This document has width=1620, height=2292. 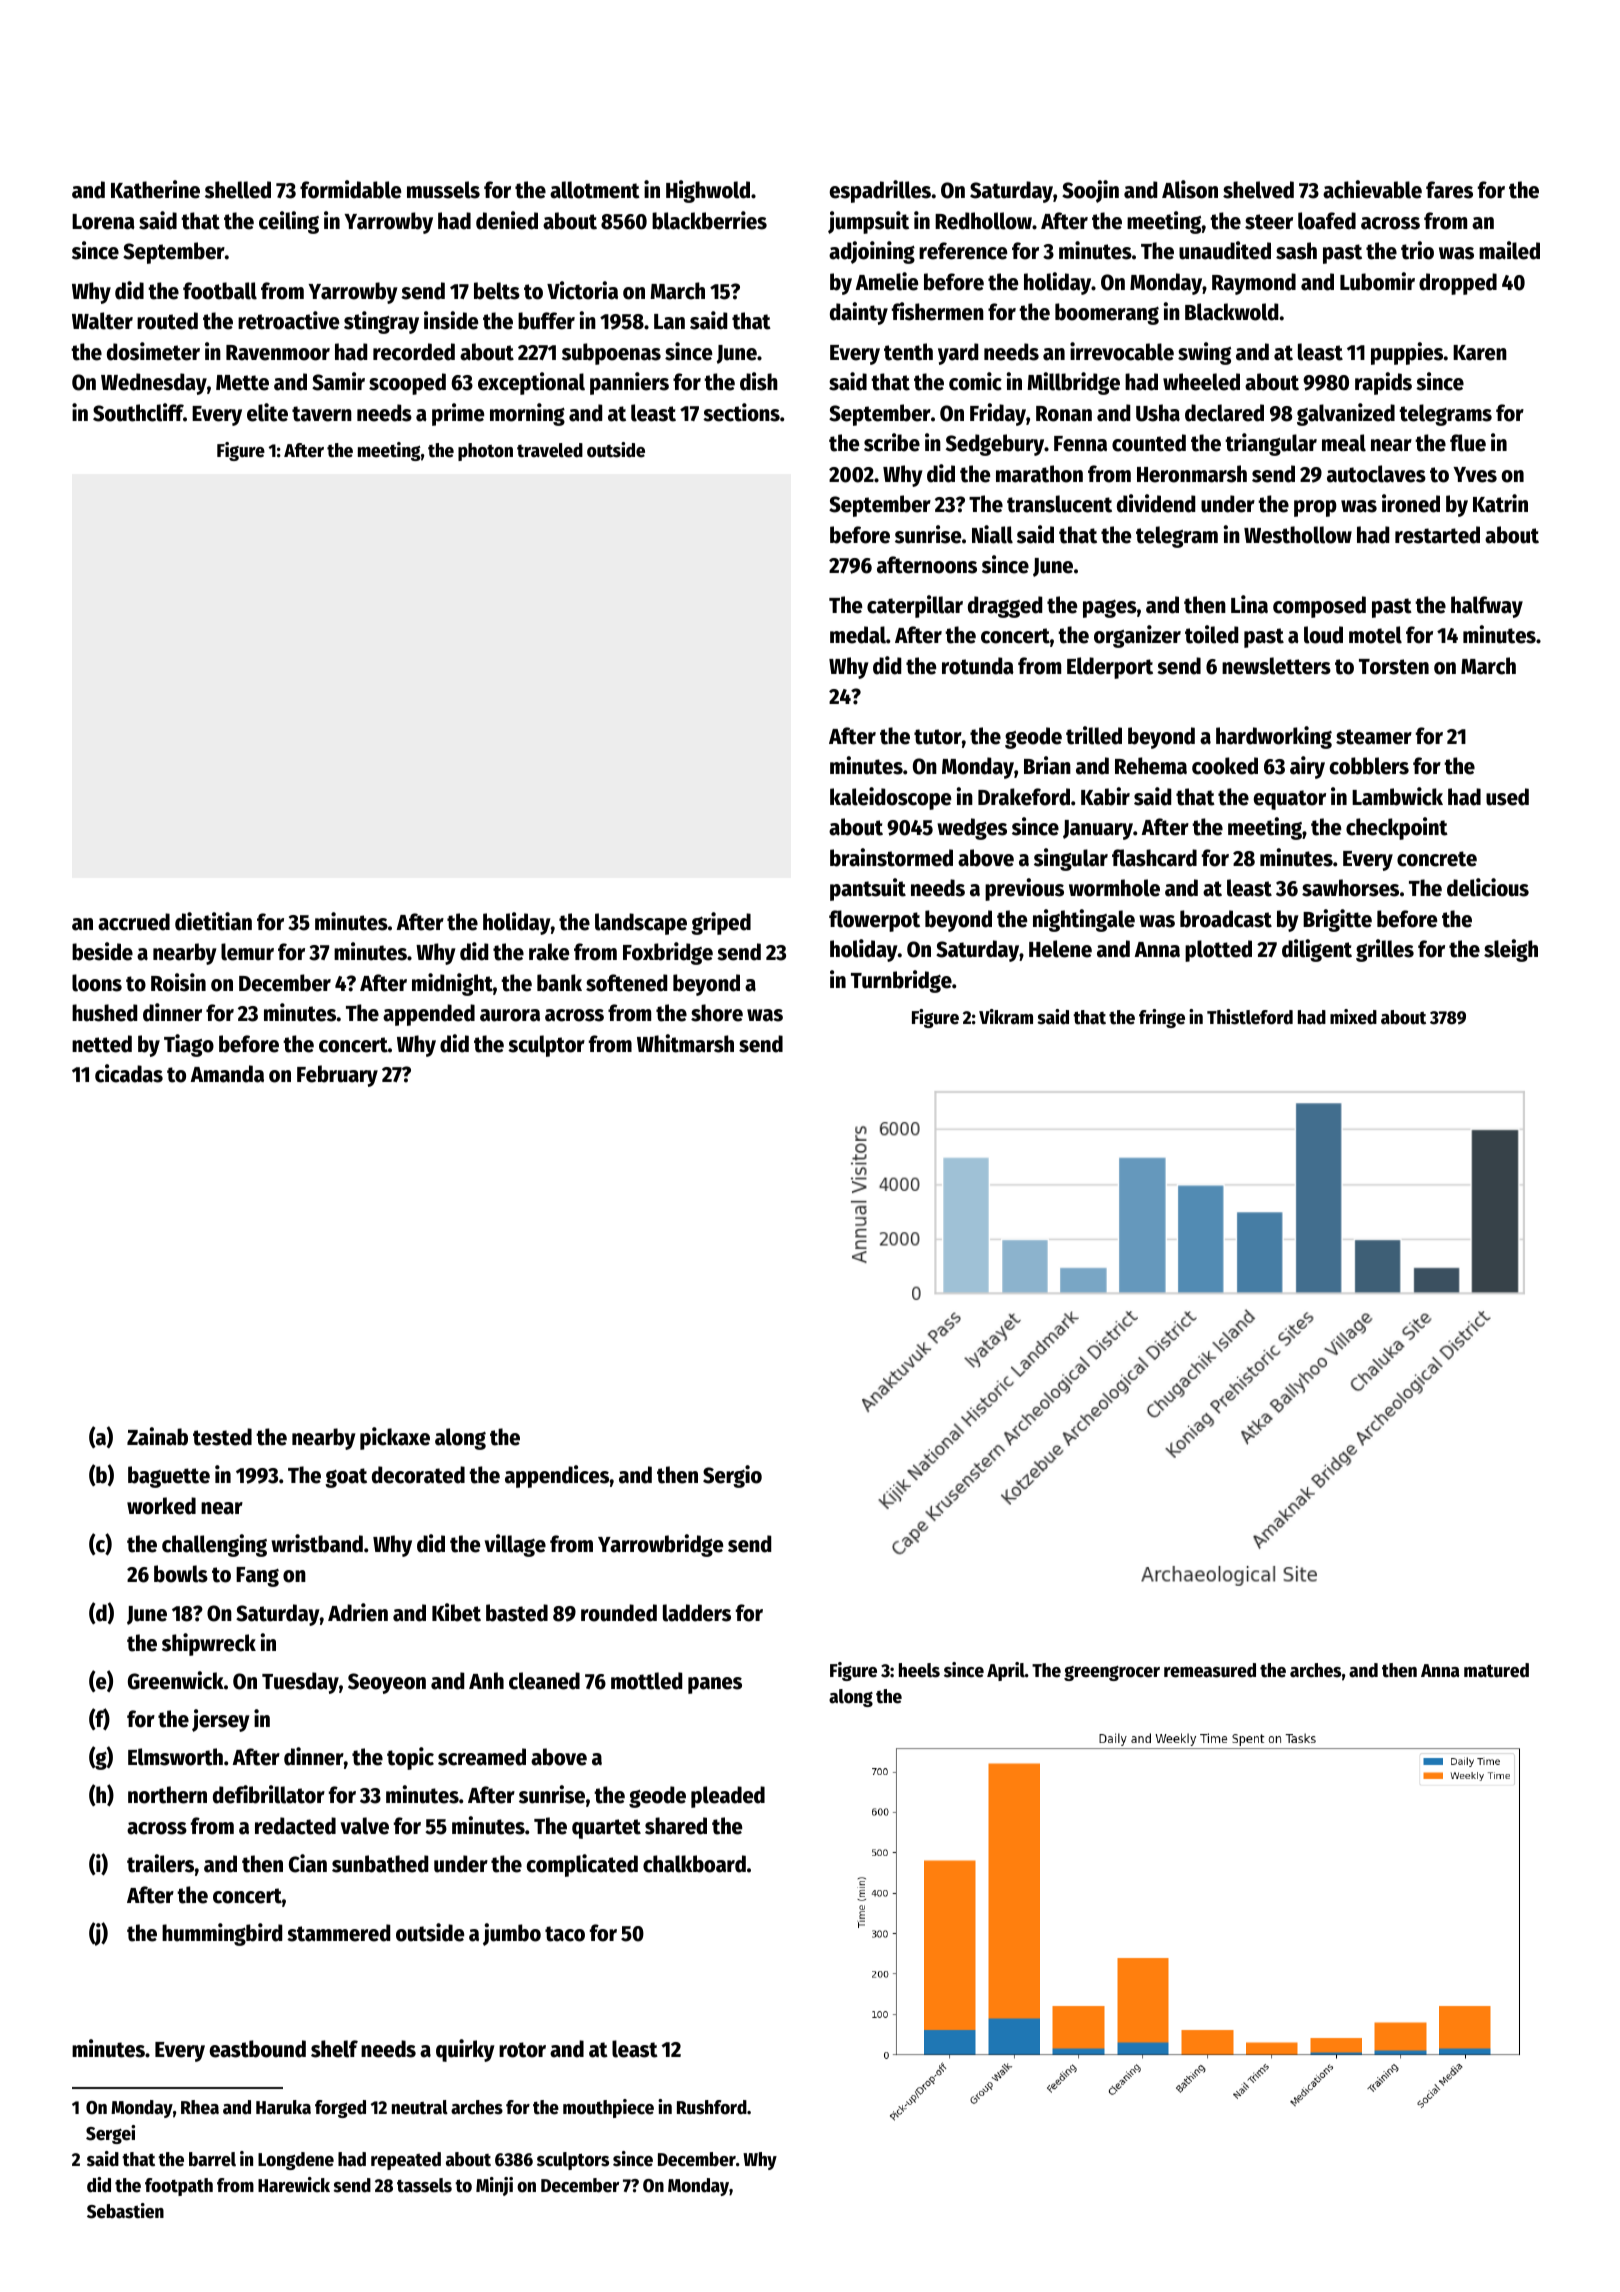 What do you see at coordinates (1190, 189) in the document?
I see `Alison` at bounding box center [1190, 189].
